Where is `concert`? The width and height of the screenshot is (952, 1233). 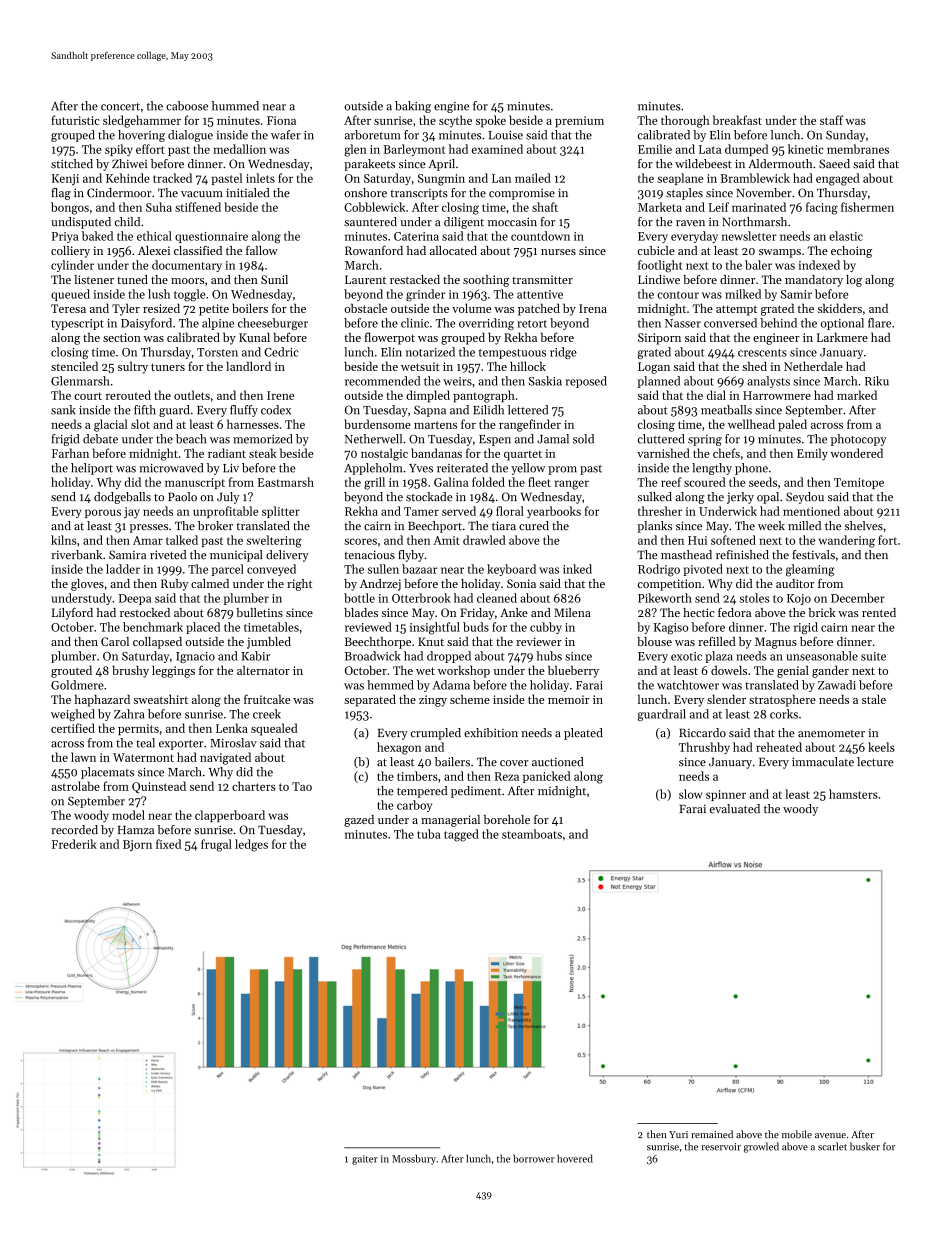 concert is located at coordinates (120, 107).
